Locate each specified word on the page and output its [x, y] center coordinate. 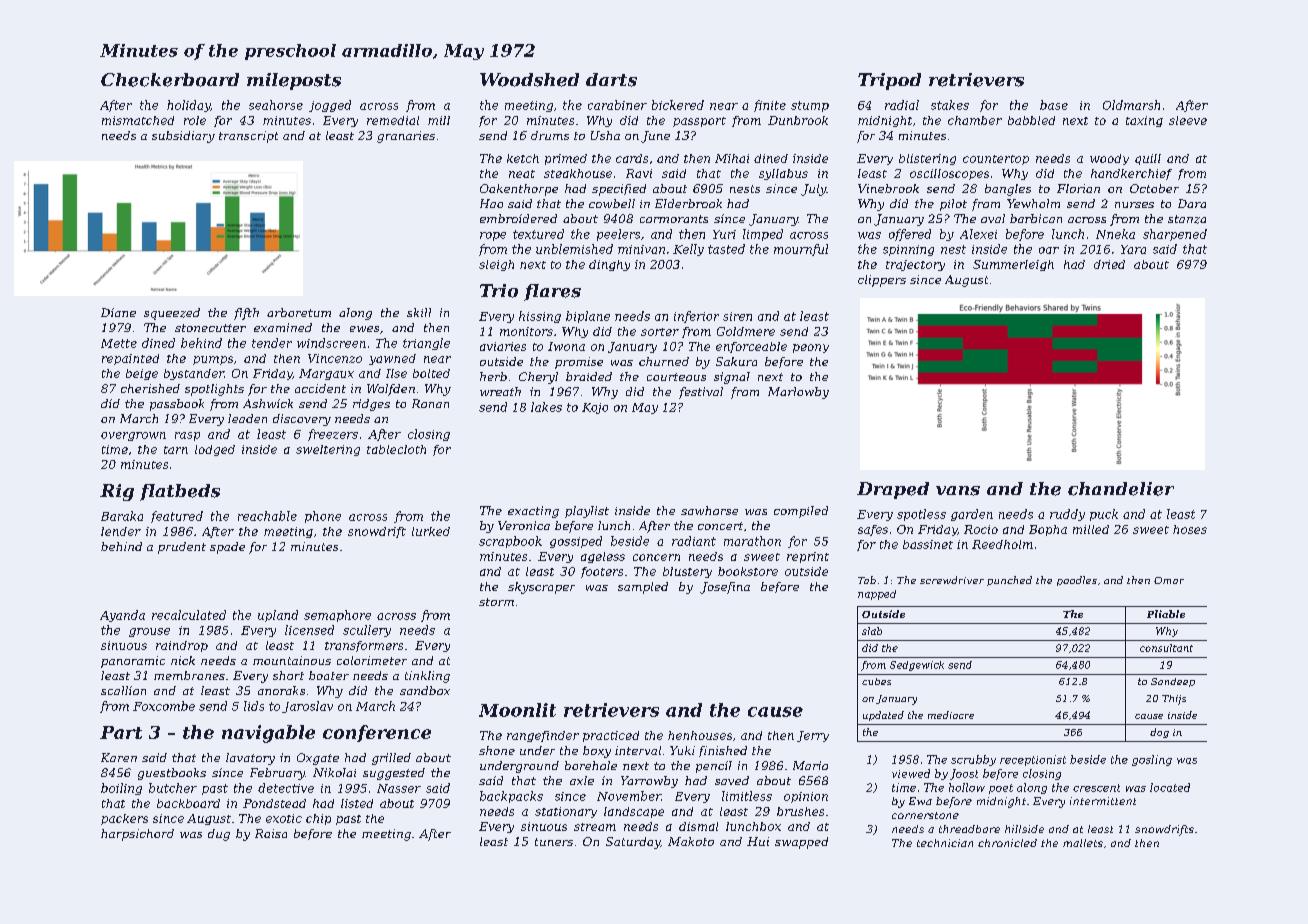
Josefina [725, 588]
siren [737, 316]
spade [227, 548]
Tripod [889, 81]
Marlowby [798, 393]
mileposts [294, 81]
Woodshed [529, 80]
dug [219, 835]
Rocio [981, 529]
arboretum [299, 312]
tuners [554, 842]
